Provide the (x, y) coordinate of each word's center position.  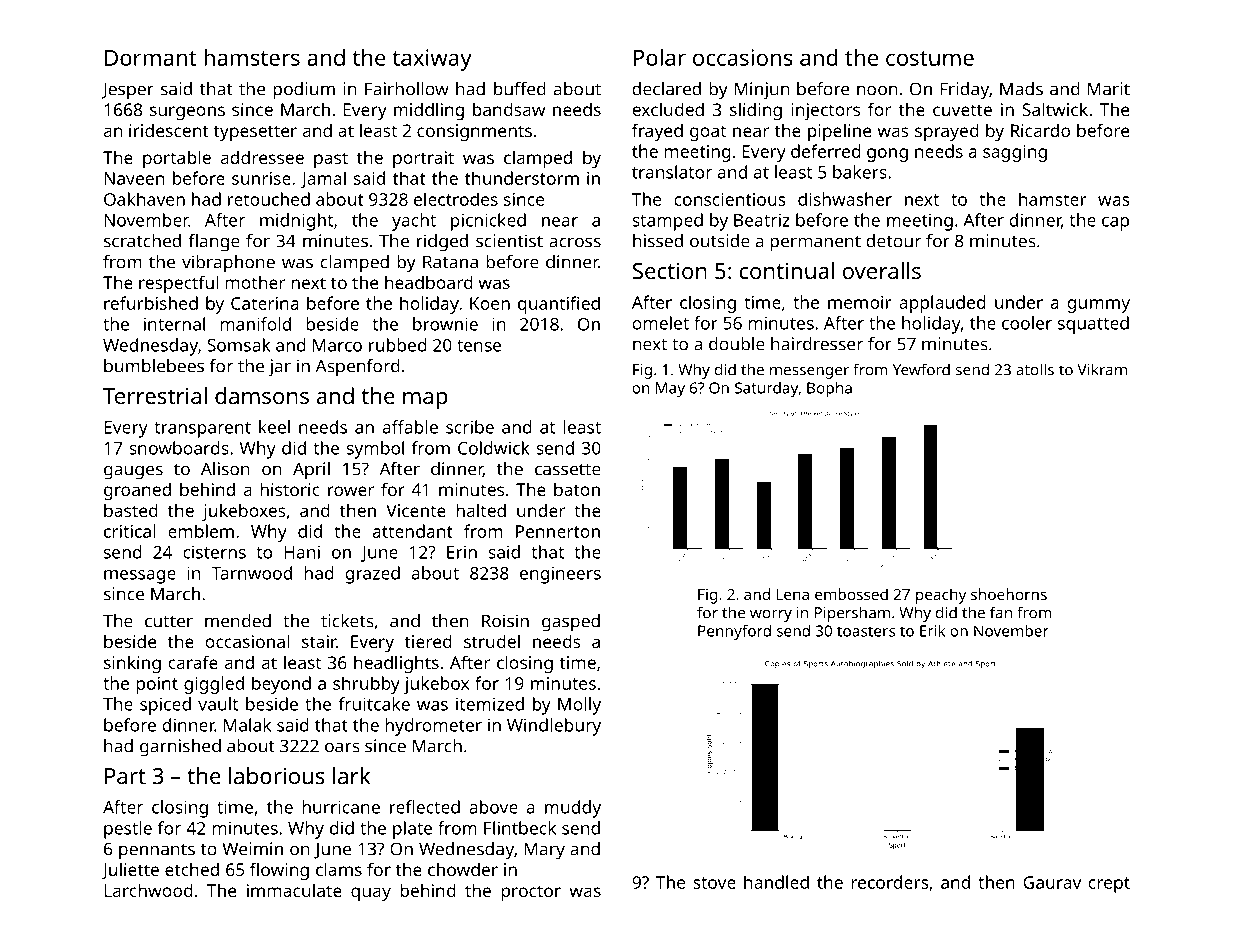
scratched (142, 241)
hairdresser (817, 344)
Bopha (829, 389)
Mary (544, 851)
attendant (413, 531)
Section (670, 270)
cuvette (962, 110)
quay (371, 894)
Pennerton (558, 531)
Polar (660, 57)
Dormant (150, 58)
